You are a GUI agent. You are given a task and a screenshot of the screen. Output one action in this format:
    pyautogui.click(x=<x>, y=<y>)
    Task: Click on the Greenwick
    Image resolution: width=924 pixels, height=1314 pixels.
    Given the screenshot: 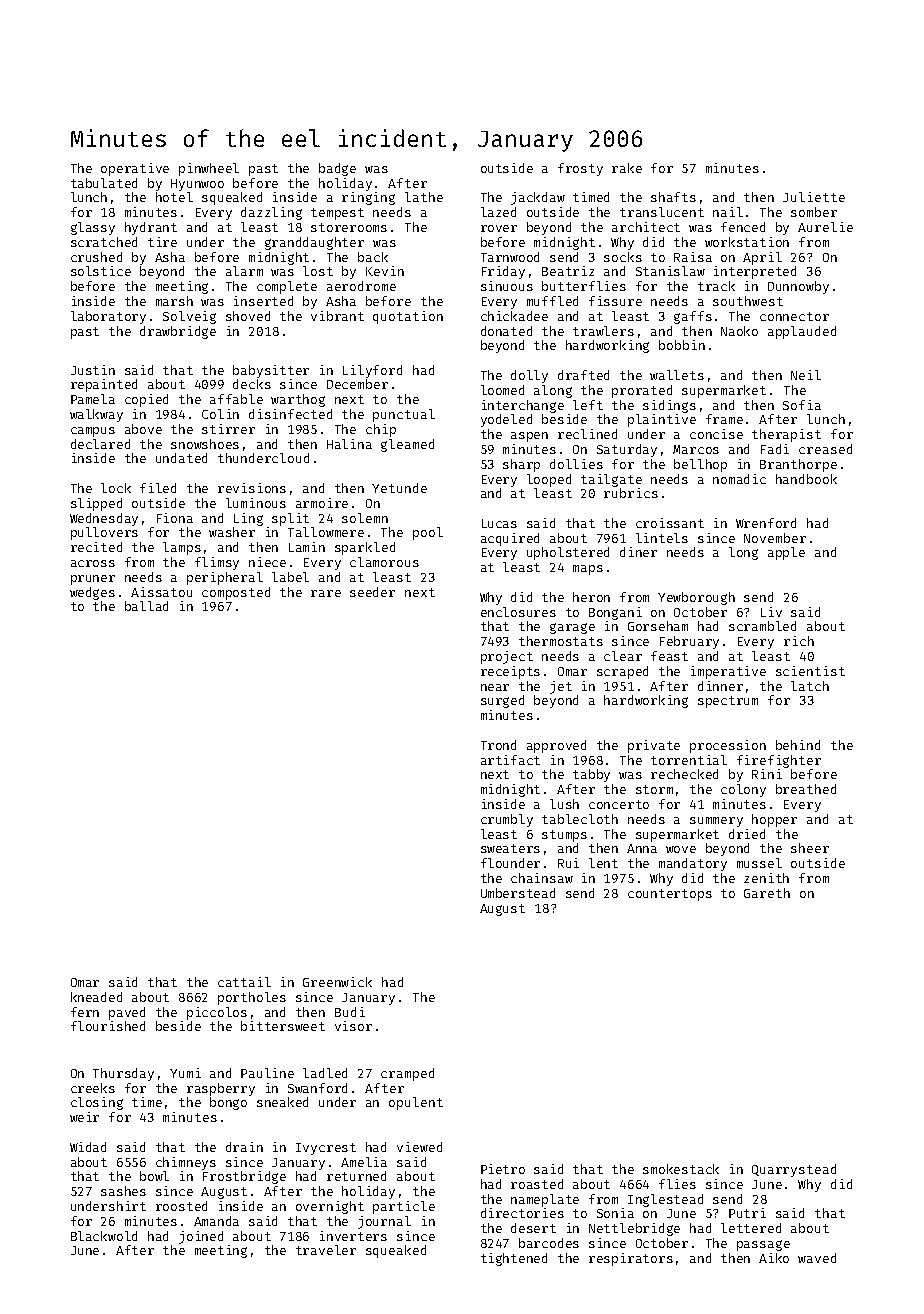 What is the action you would take?
    pyautogui.click(x=337, y=982)
